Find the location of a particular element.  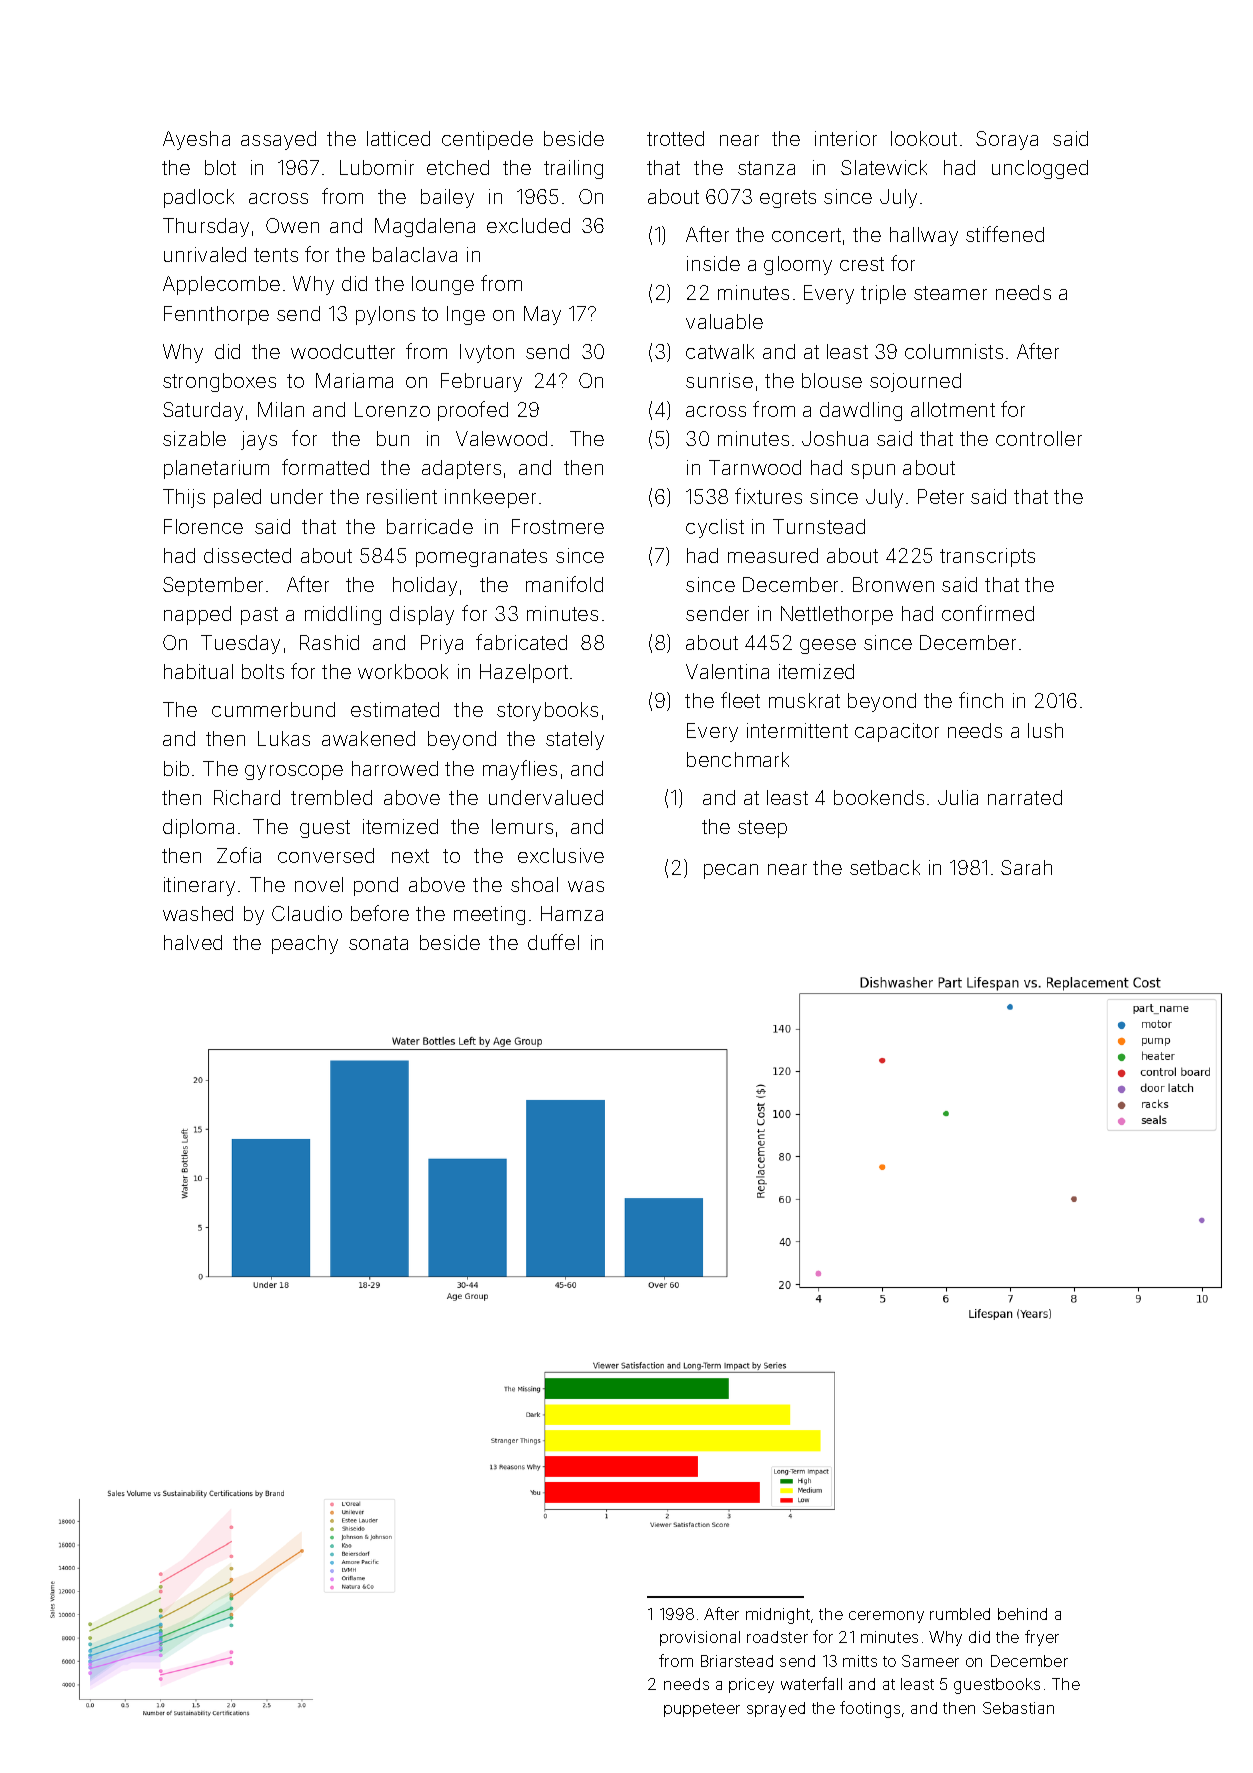

egrets is located at coordinates (788, 199).
